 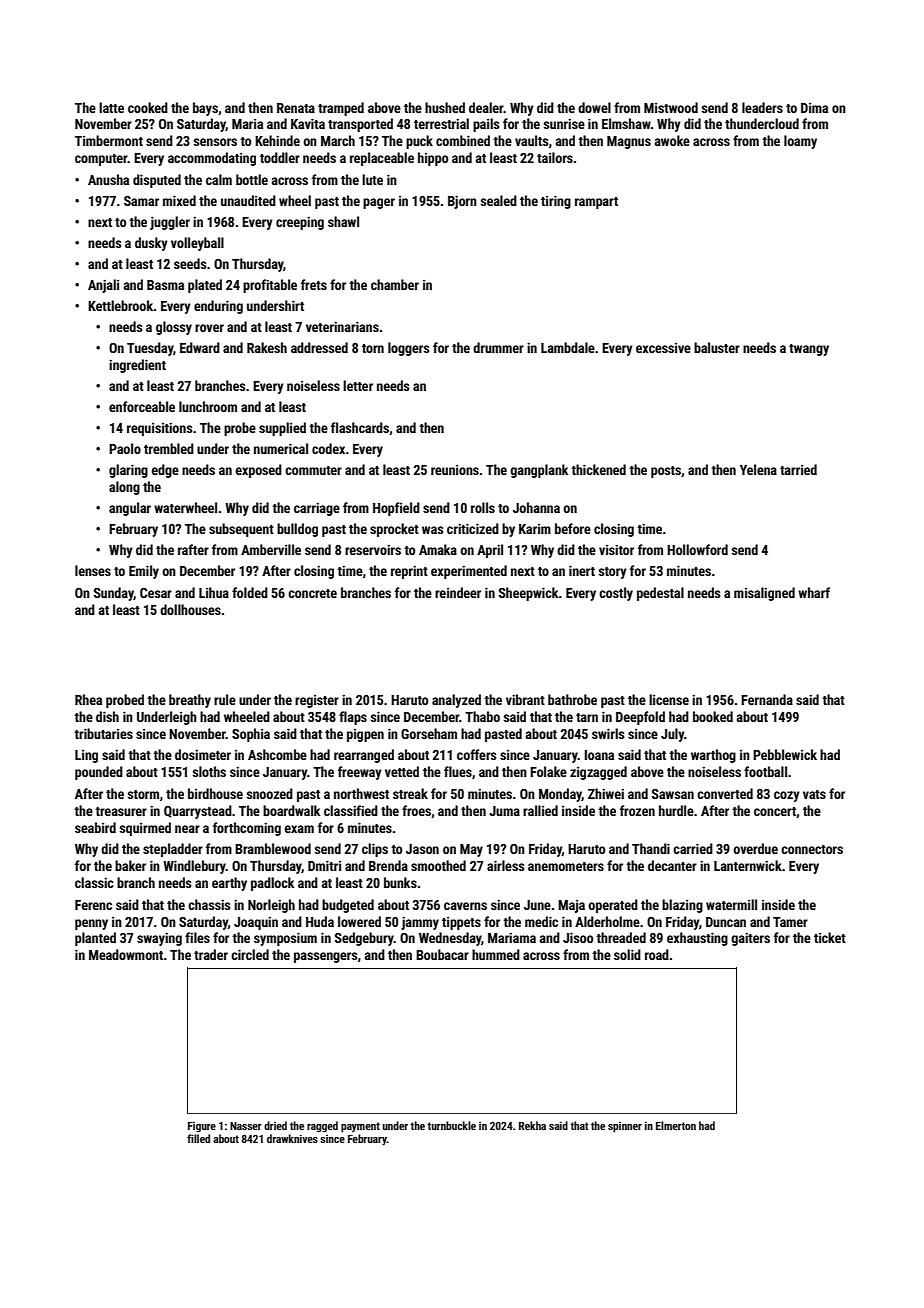 What do you see at coordinates (94, 882) in the image?
I see `classic` at bounding box center [94, 882].
